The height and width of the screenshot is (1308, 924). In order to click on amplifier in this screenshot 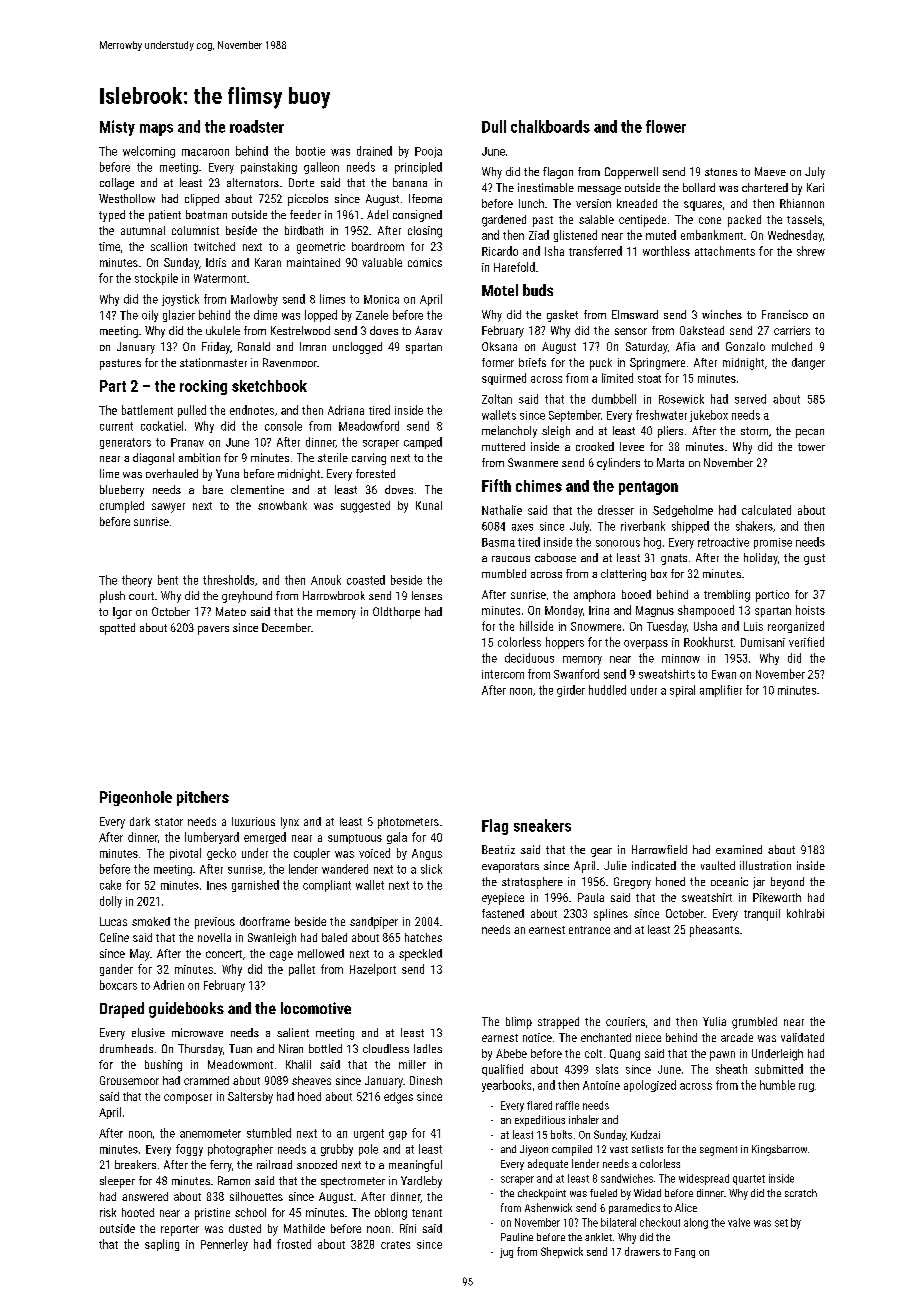, I will do `click(721, 691)`.
